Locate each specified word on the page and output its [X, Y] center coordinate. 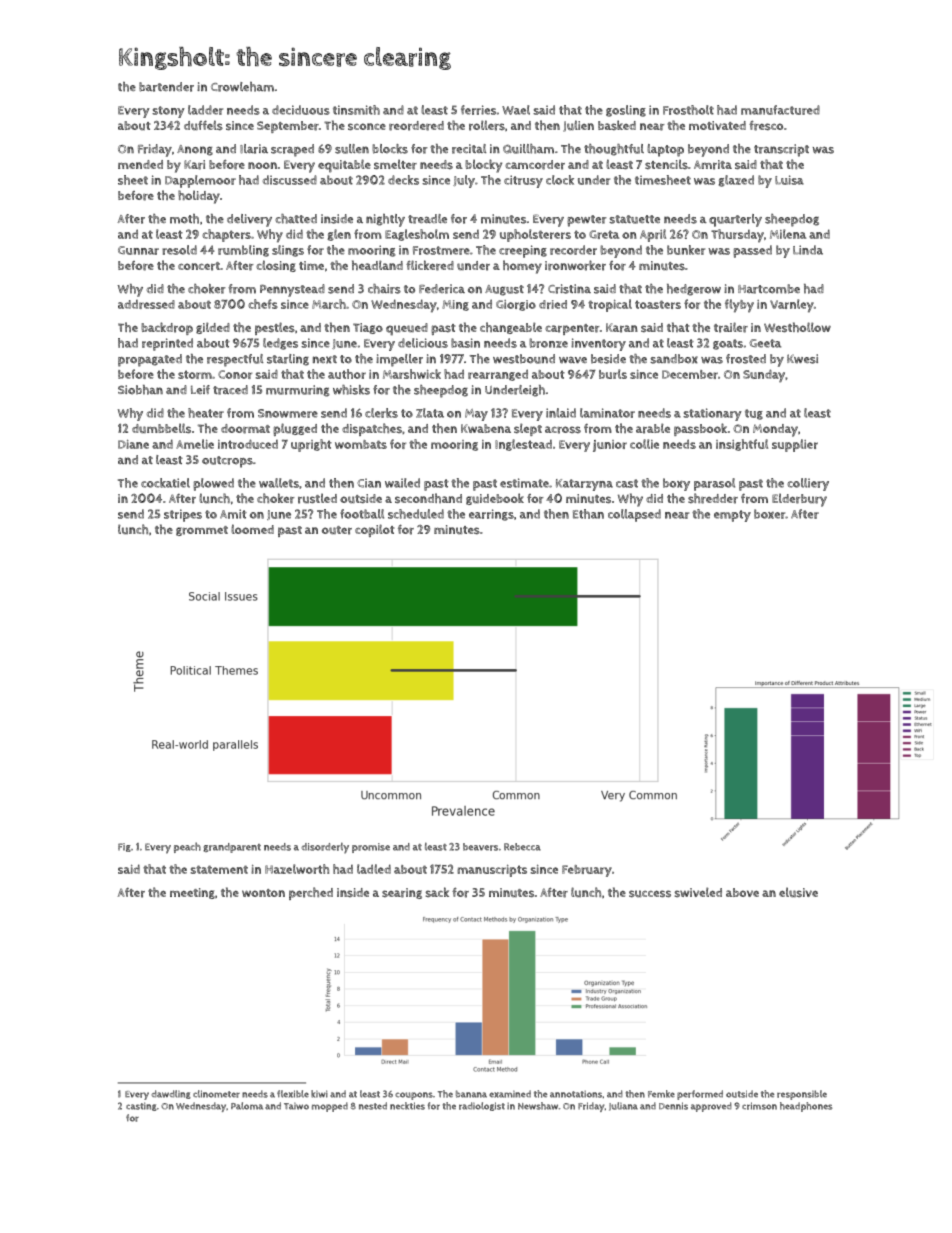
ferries [478, 110]
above [742, 892]
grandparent [232, 848]
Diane [133, 444]
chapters [226, 235]
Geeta [765, 343]
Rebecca [522, 847]
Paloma [247, 1106]
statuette [634, 219]
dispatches [372, 429]
